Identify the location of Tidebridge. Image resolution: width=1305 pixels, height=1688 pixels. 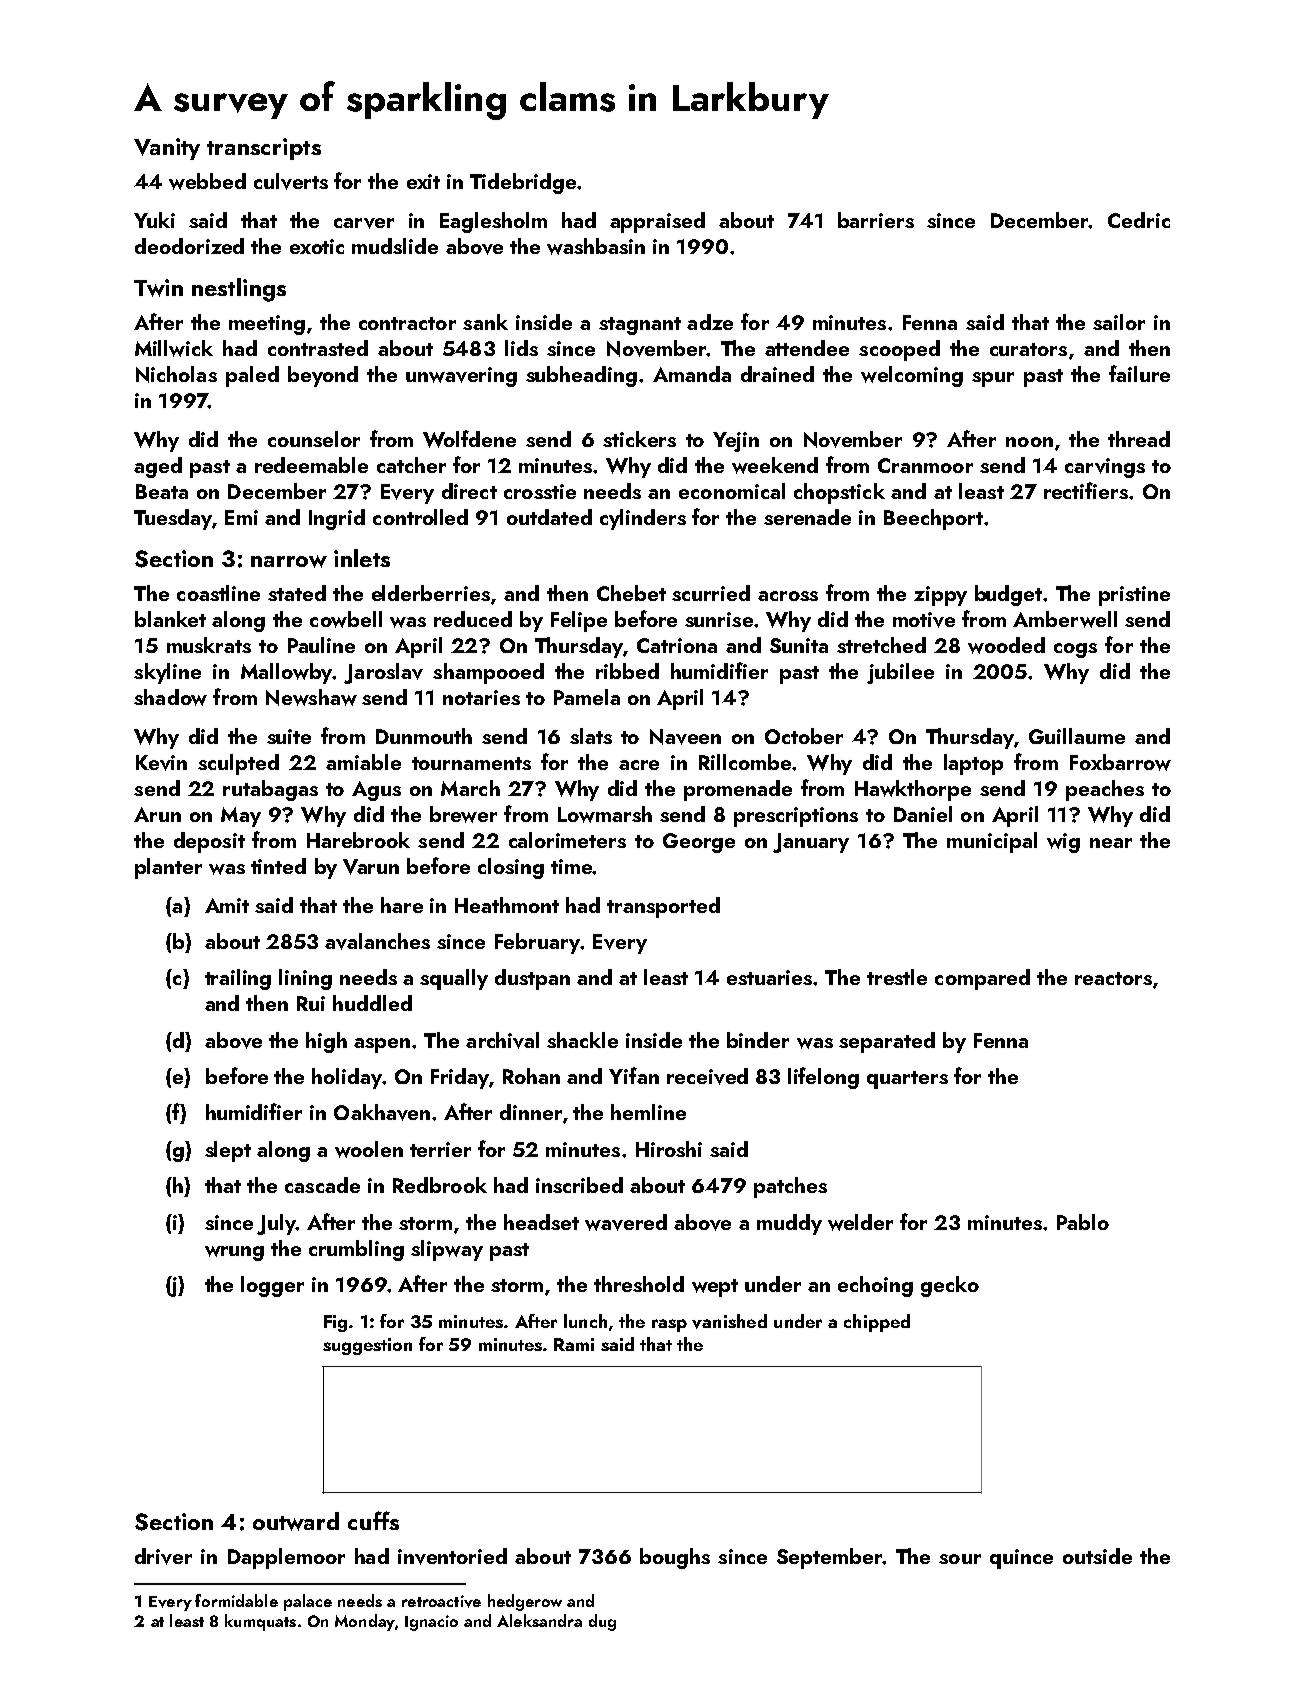
(523, 183).
